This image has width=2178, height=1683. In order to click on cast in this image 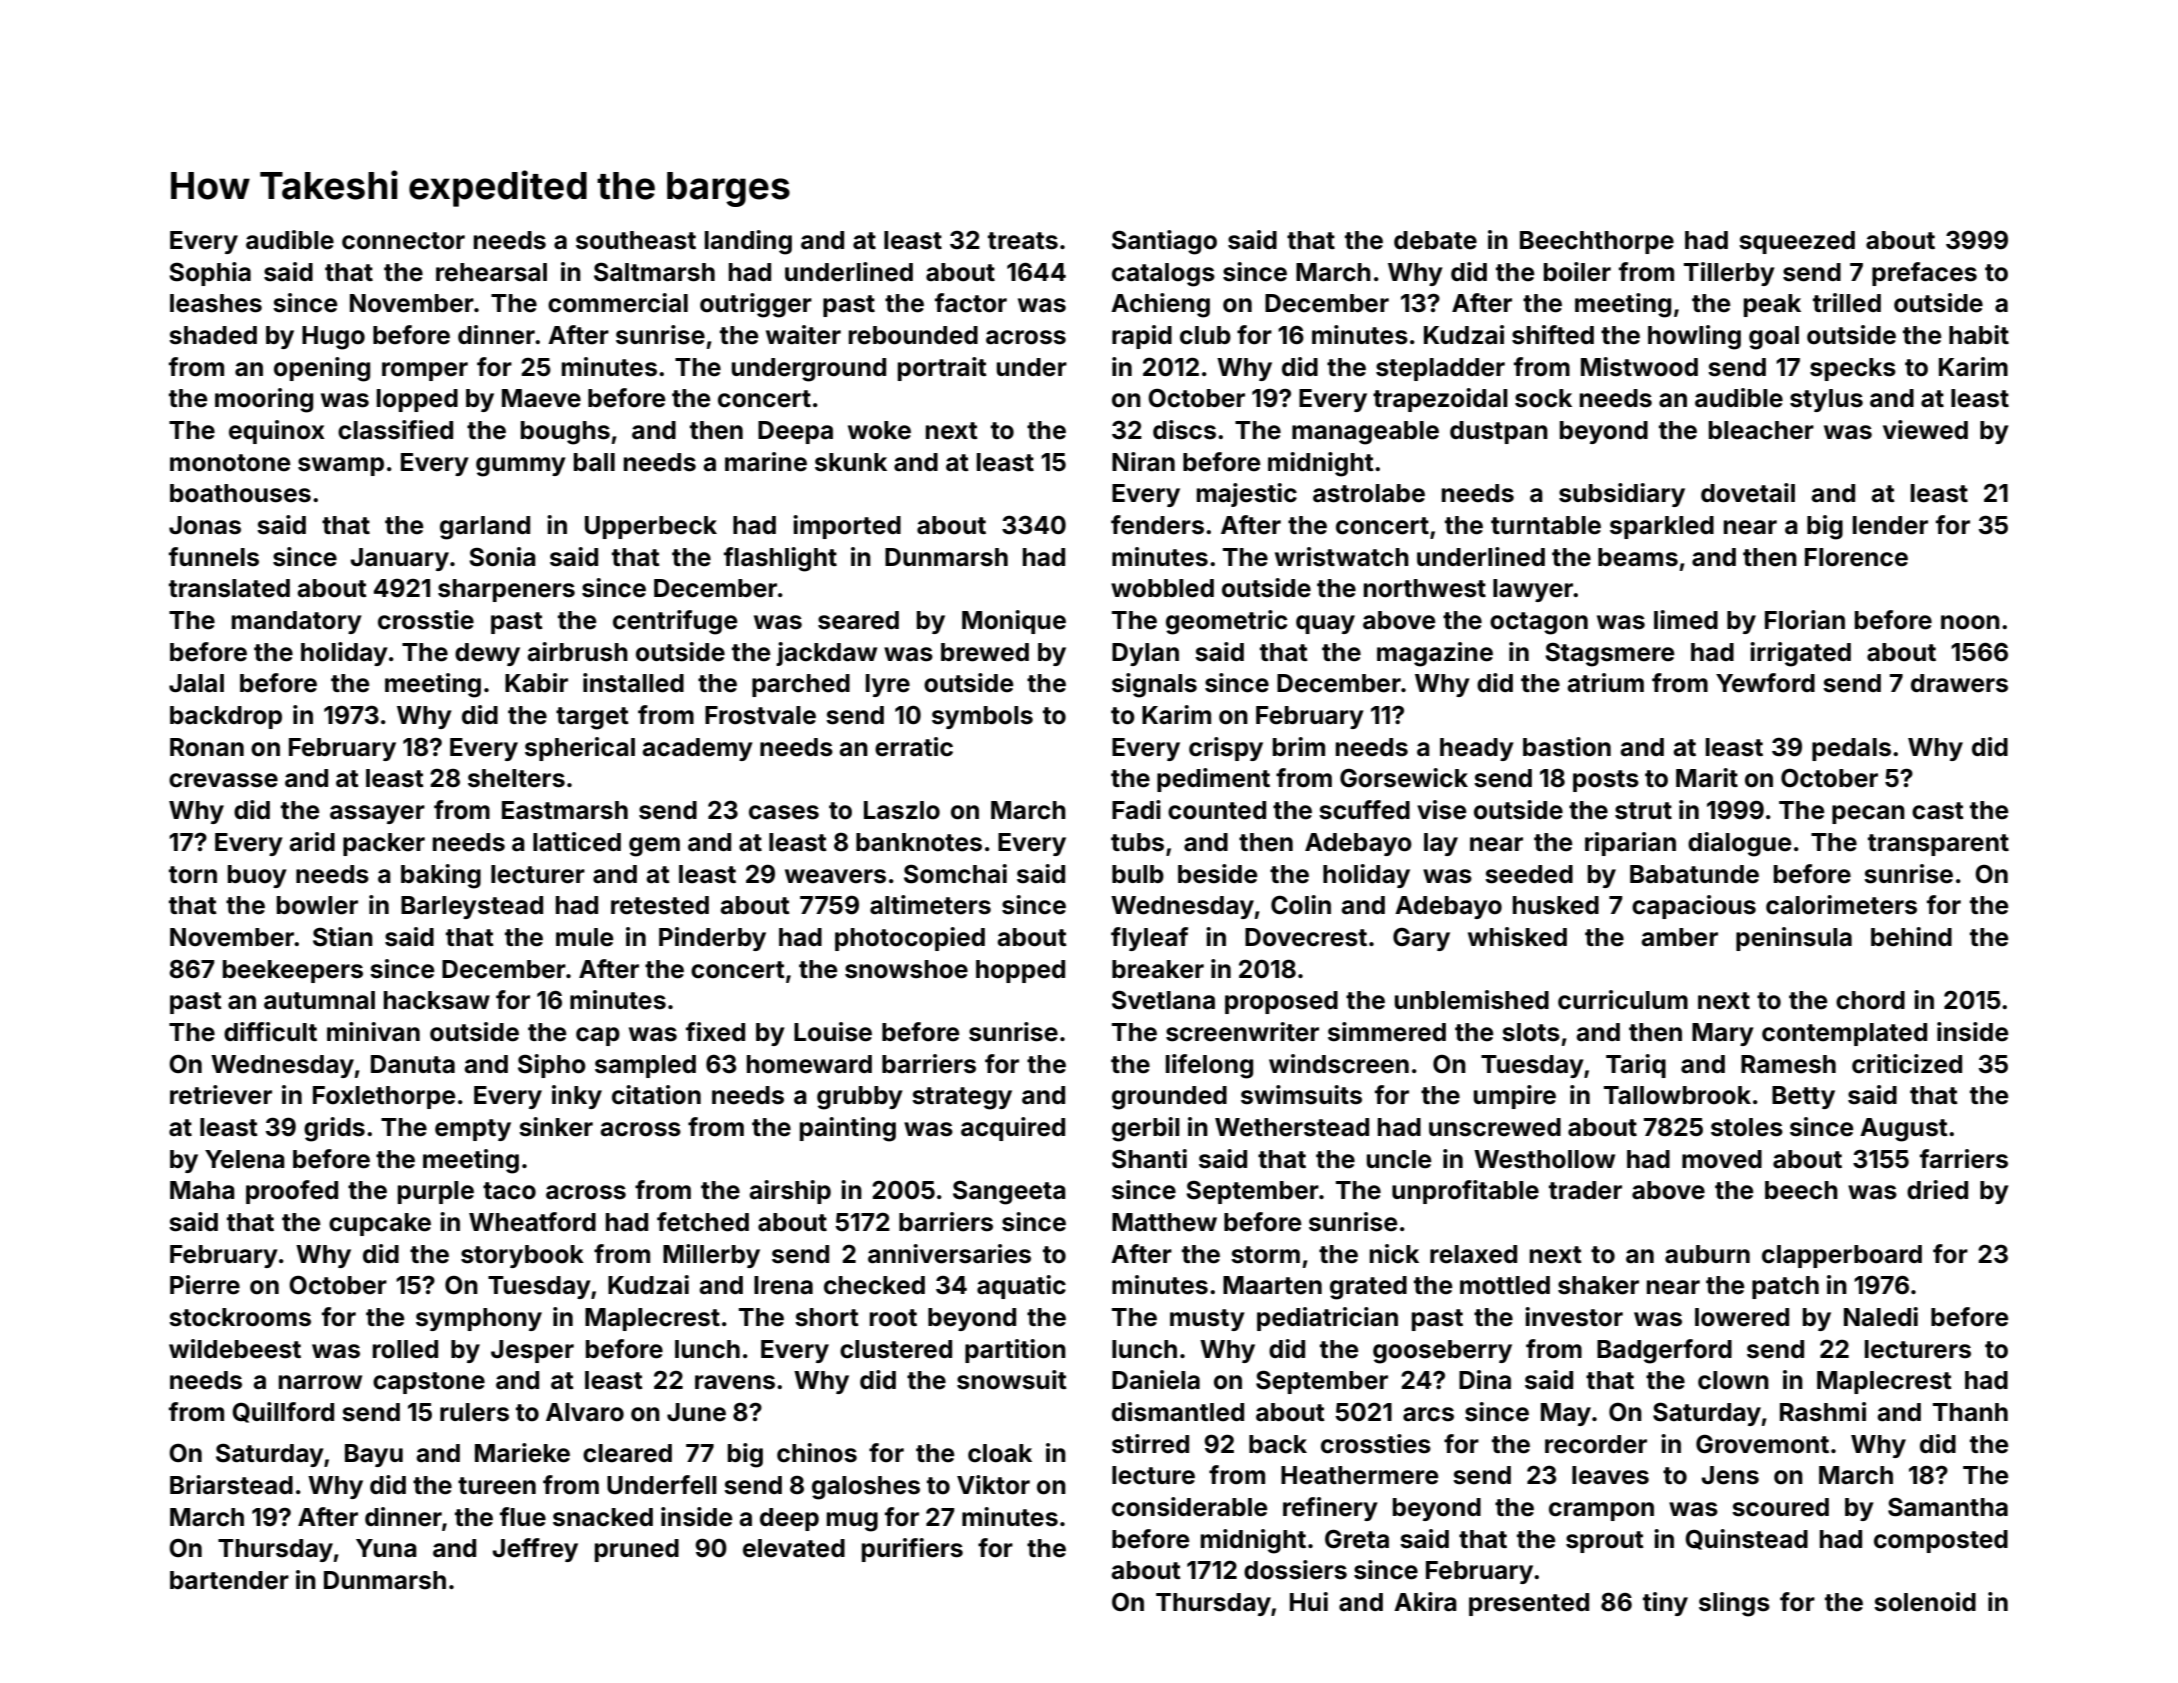, I will do `click(1938, 811)`.
